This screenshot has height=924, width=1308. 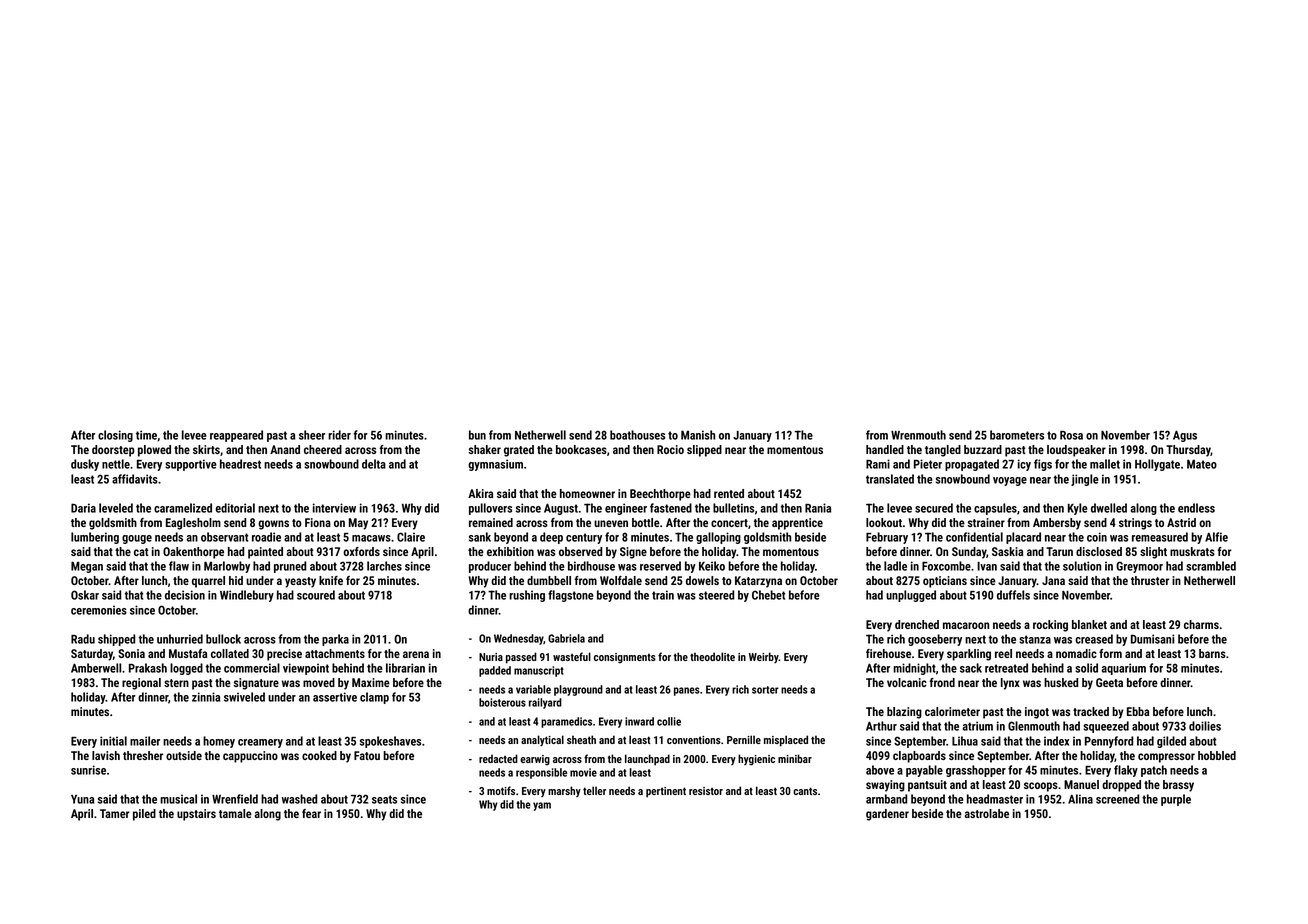 I want to click on Windlebury, so click(x=247, y=596).
